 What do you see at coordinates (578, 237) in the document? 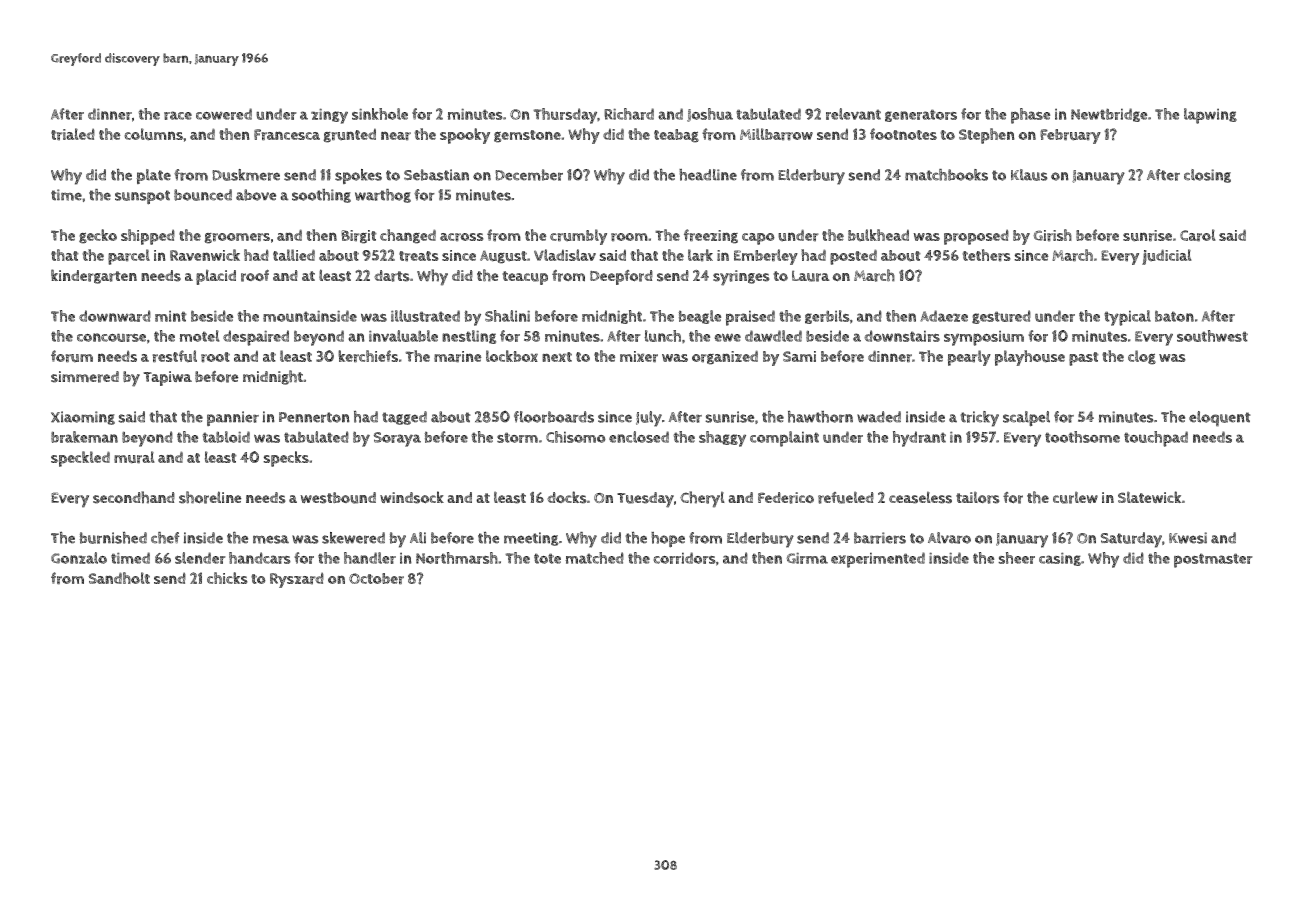
I see `crumbly` at bounding box center [578, 237].
